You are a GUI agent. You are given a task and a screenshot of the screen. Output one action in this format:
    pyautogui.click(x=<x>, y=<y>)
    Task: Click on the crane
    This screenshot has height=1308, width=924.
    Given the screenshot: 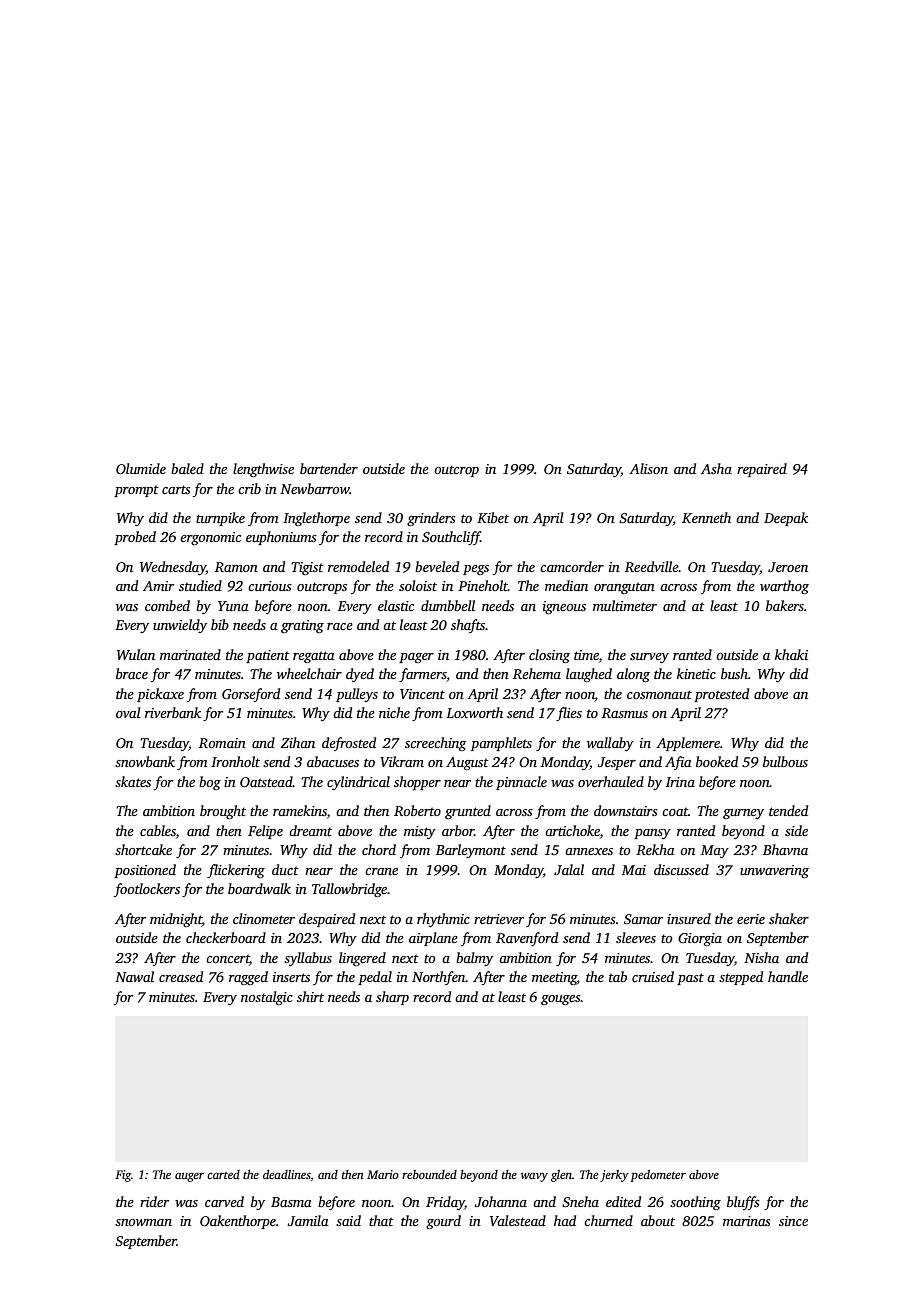 What is the action you would take?
    pyautogui.click(x=381, y=871)
